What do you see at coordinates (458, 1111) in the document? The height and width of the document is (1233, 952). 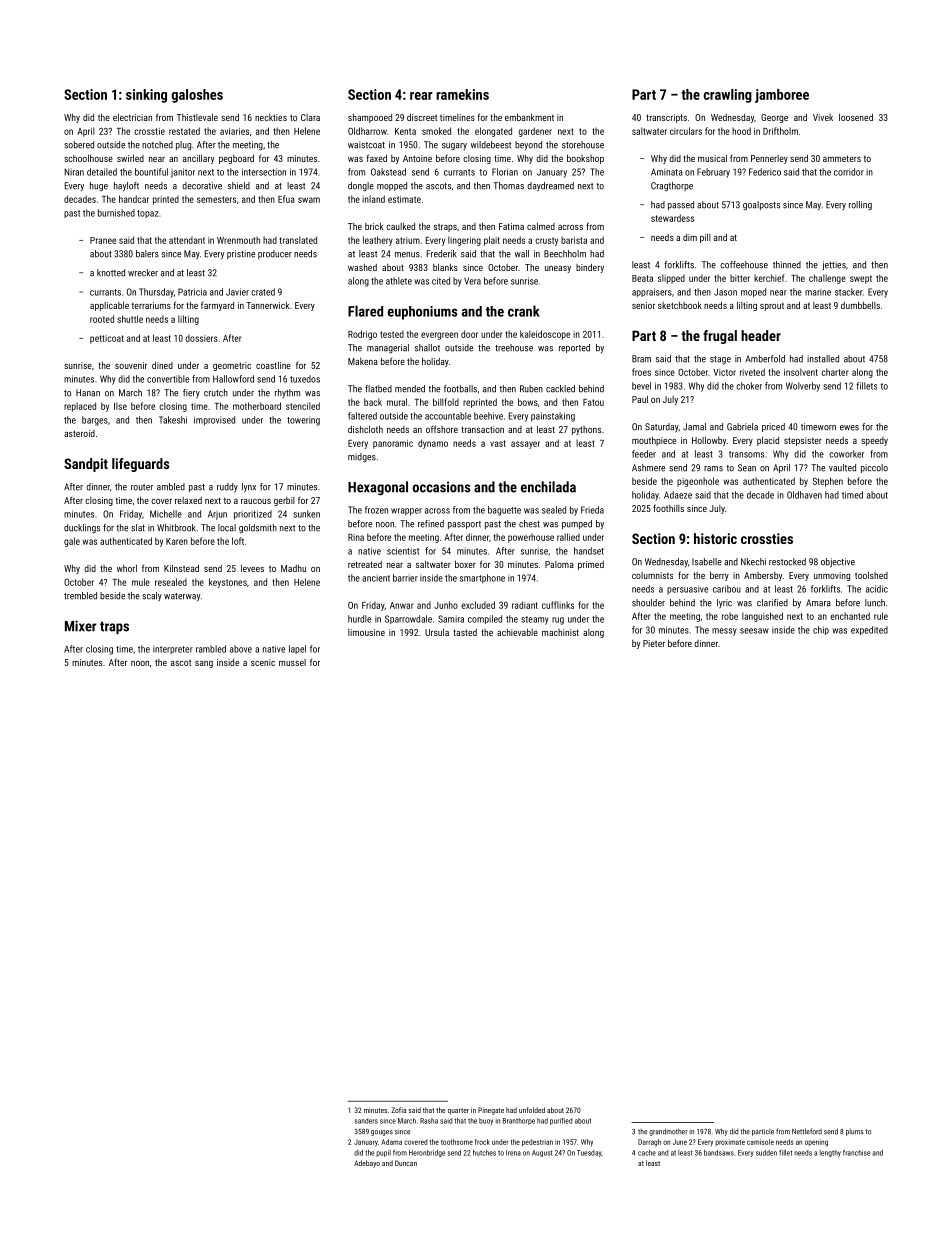 I see `quarter` at bounding box center [458, 1111].
